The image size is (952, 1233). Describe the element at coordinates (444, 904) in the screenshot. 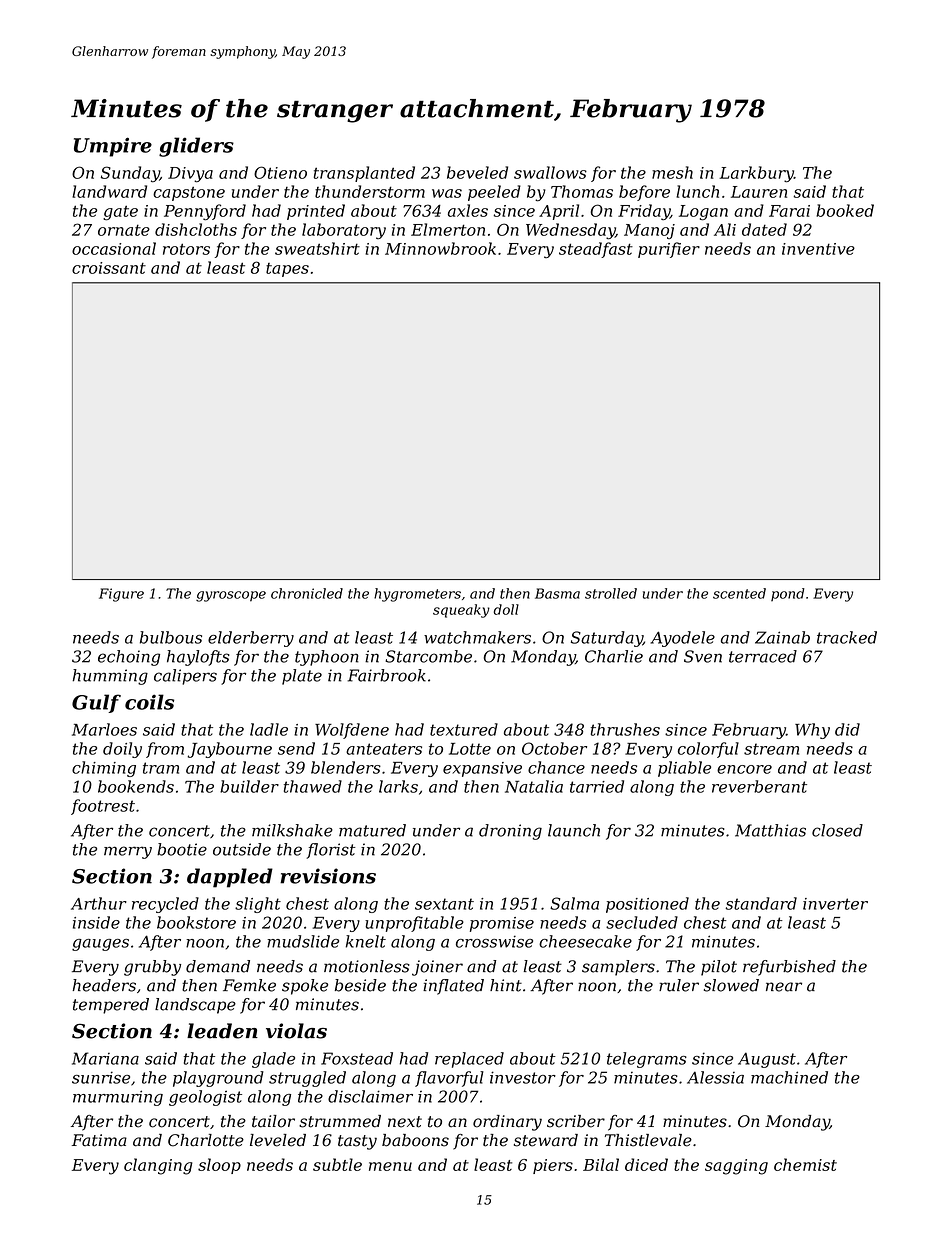

I see `sextant` at that location.
